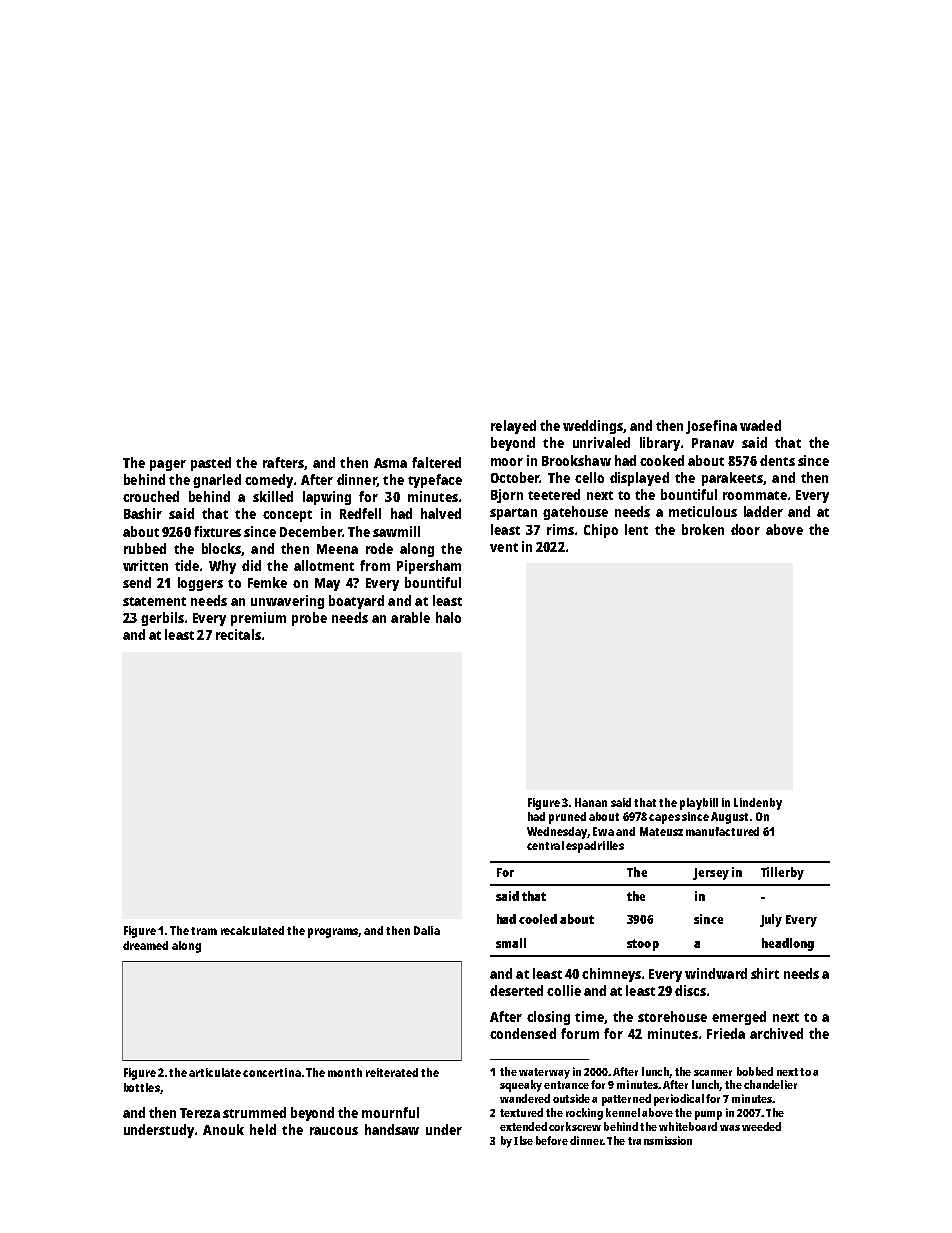  What do you see at coordinates (272, 1072) in the screenshot?
I see `concertina` at bounding box center [272, 1072].
